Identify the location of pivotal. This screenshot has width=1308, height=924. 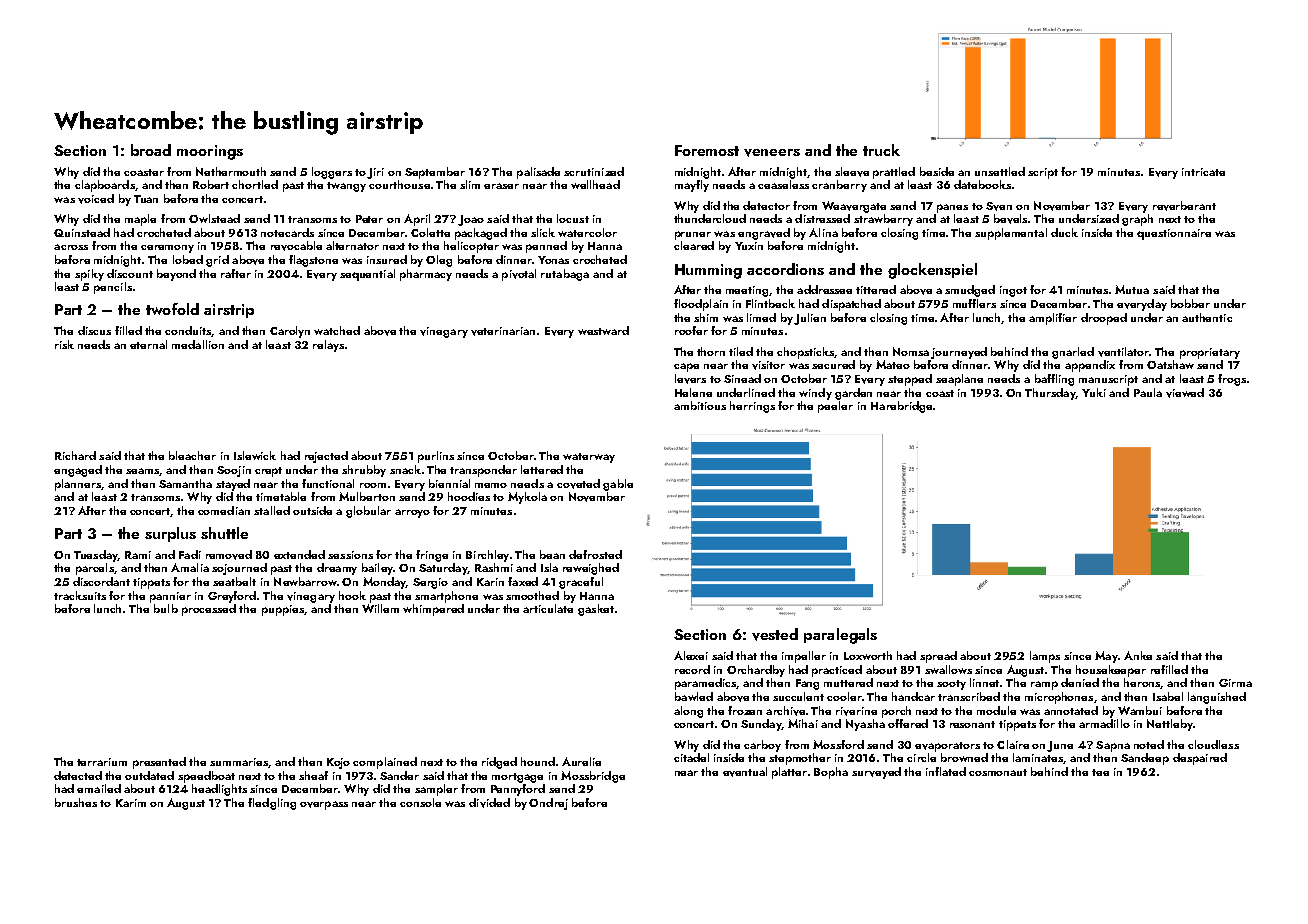
(519, 275).
